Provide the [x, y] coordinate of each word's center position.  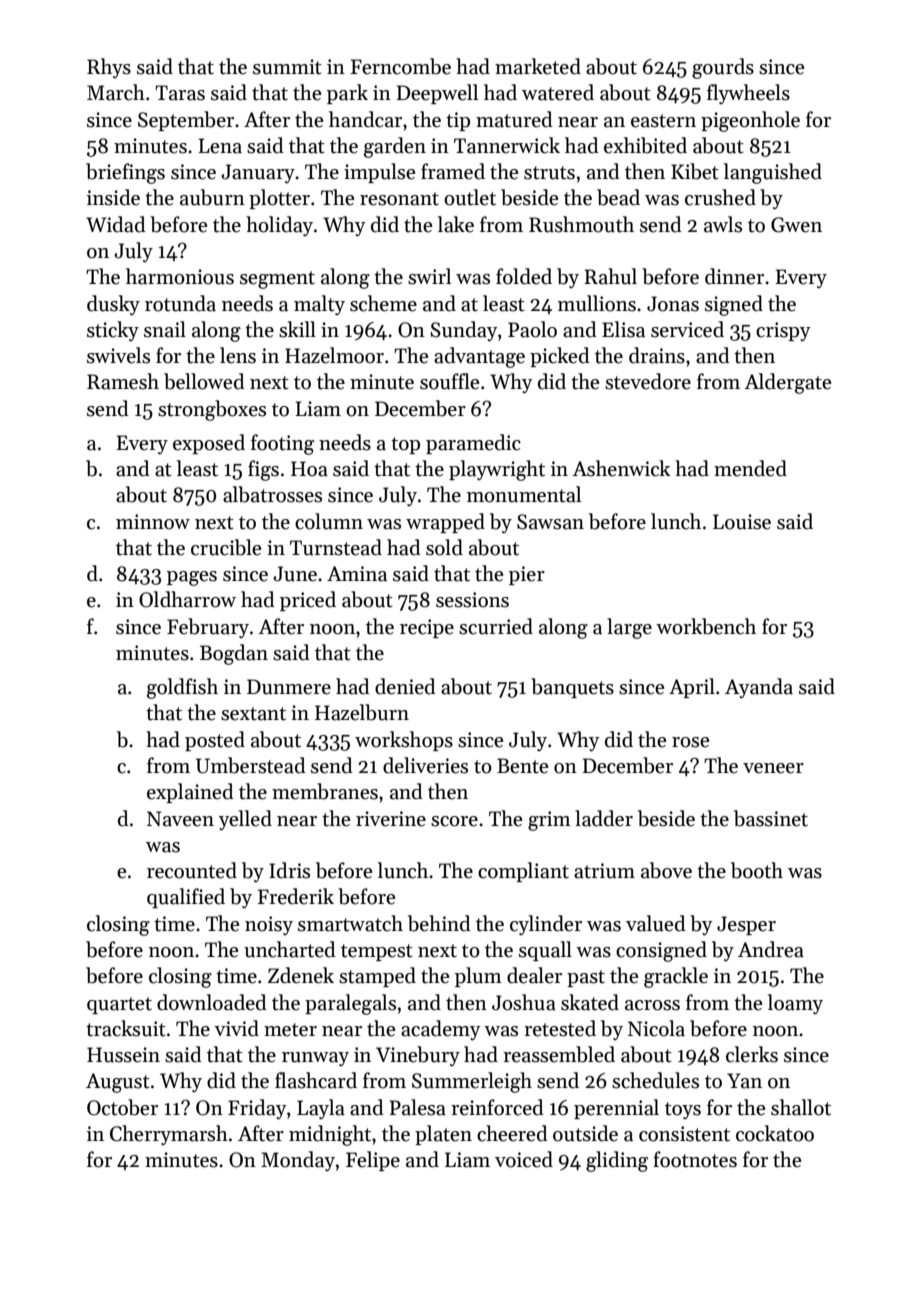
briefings [125, 173]
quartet [119, 1005]
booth [757, 870]
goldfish [182, 688]
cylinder [546, 925]
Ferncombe [400, 66]
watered [558, 92]
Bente [522, 766]
